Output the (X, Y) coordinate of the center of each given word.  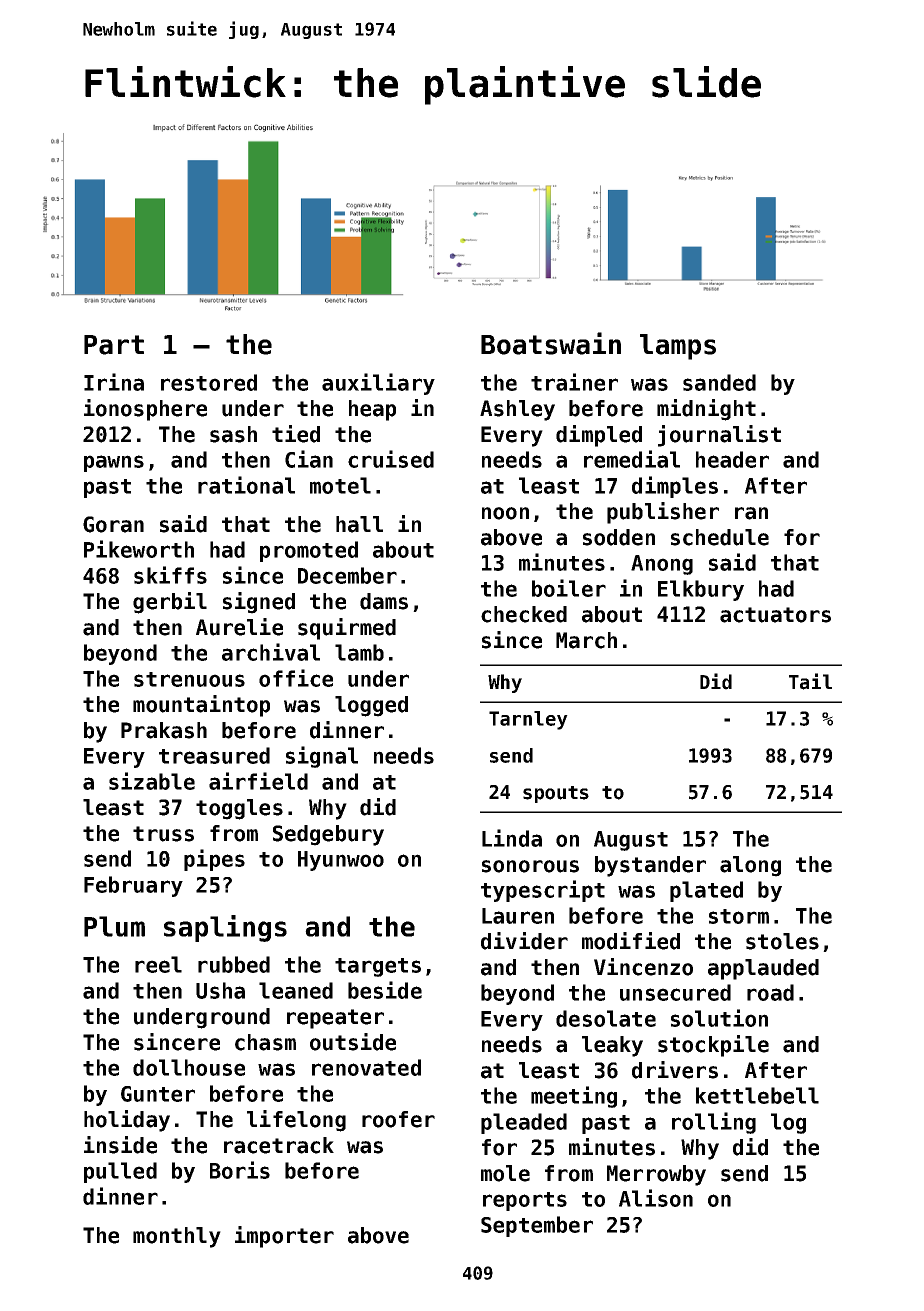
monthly (177, 1237)
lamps (678, 347)
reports (525, 1201)
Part (114, 345)
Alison (656, 1198)
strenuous (189, 679)
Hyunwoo (341, 861)
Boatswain (551, 343)
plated (706, 891)
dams (384, 601)
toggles (239, 809)
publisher (663, 513)
